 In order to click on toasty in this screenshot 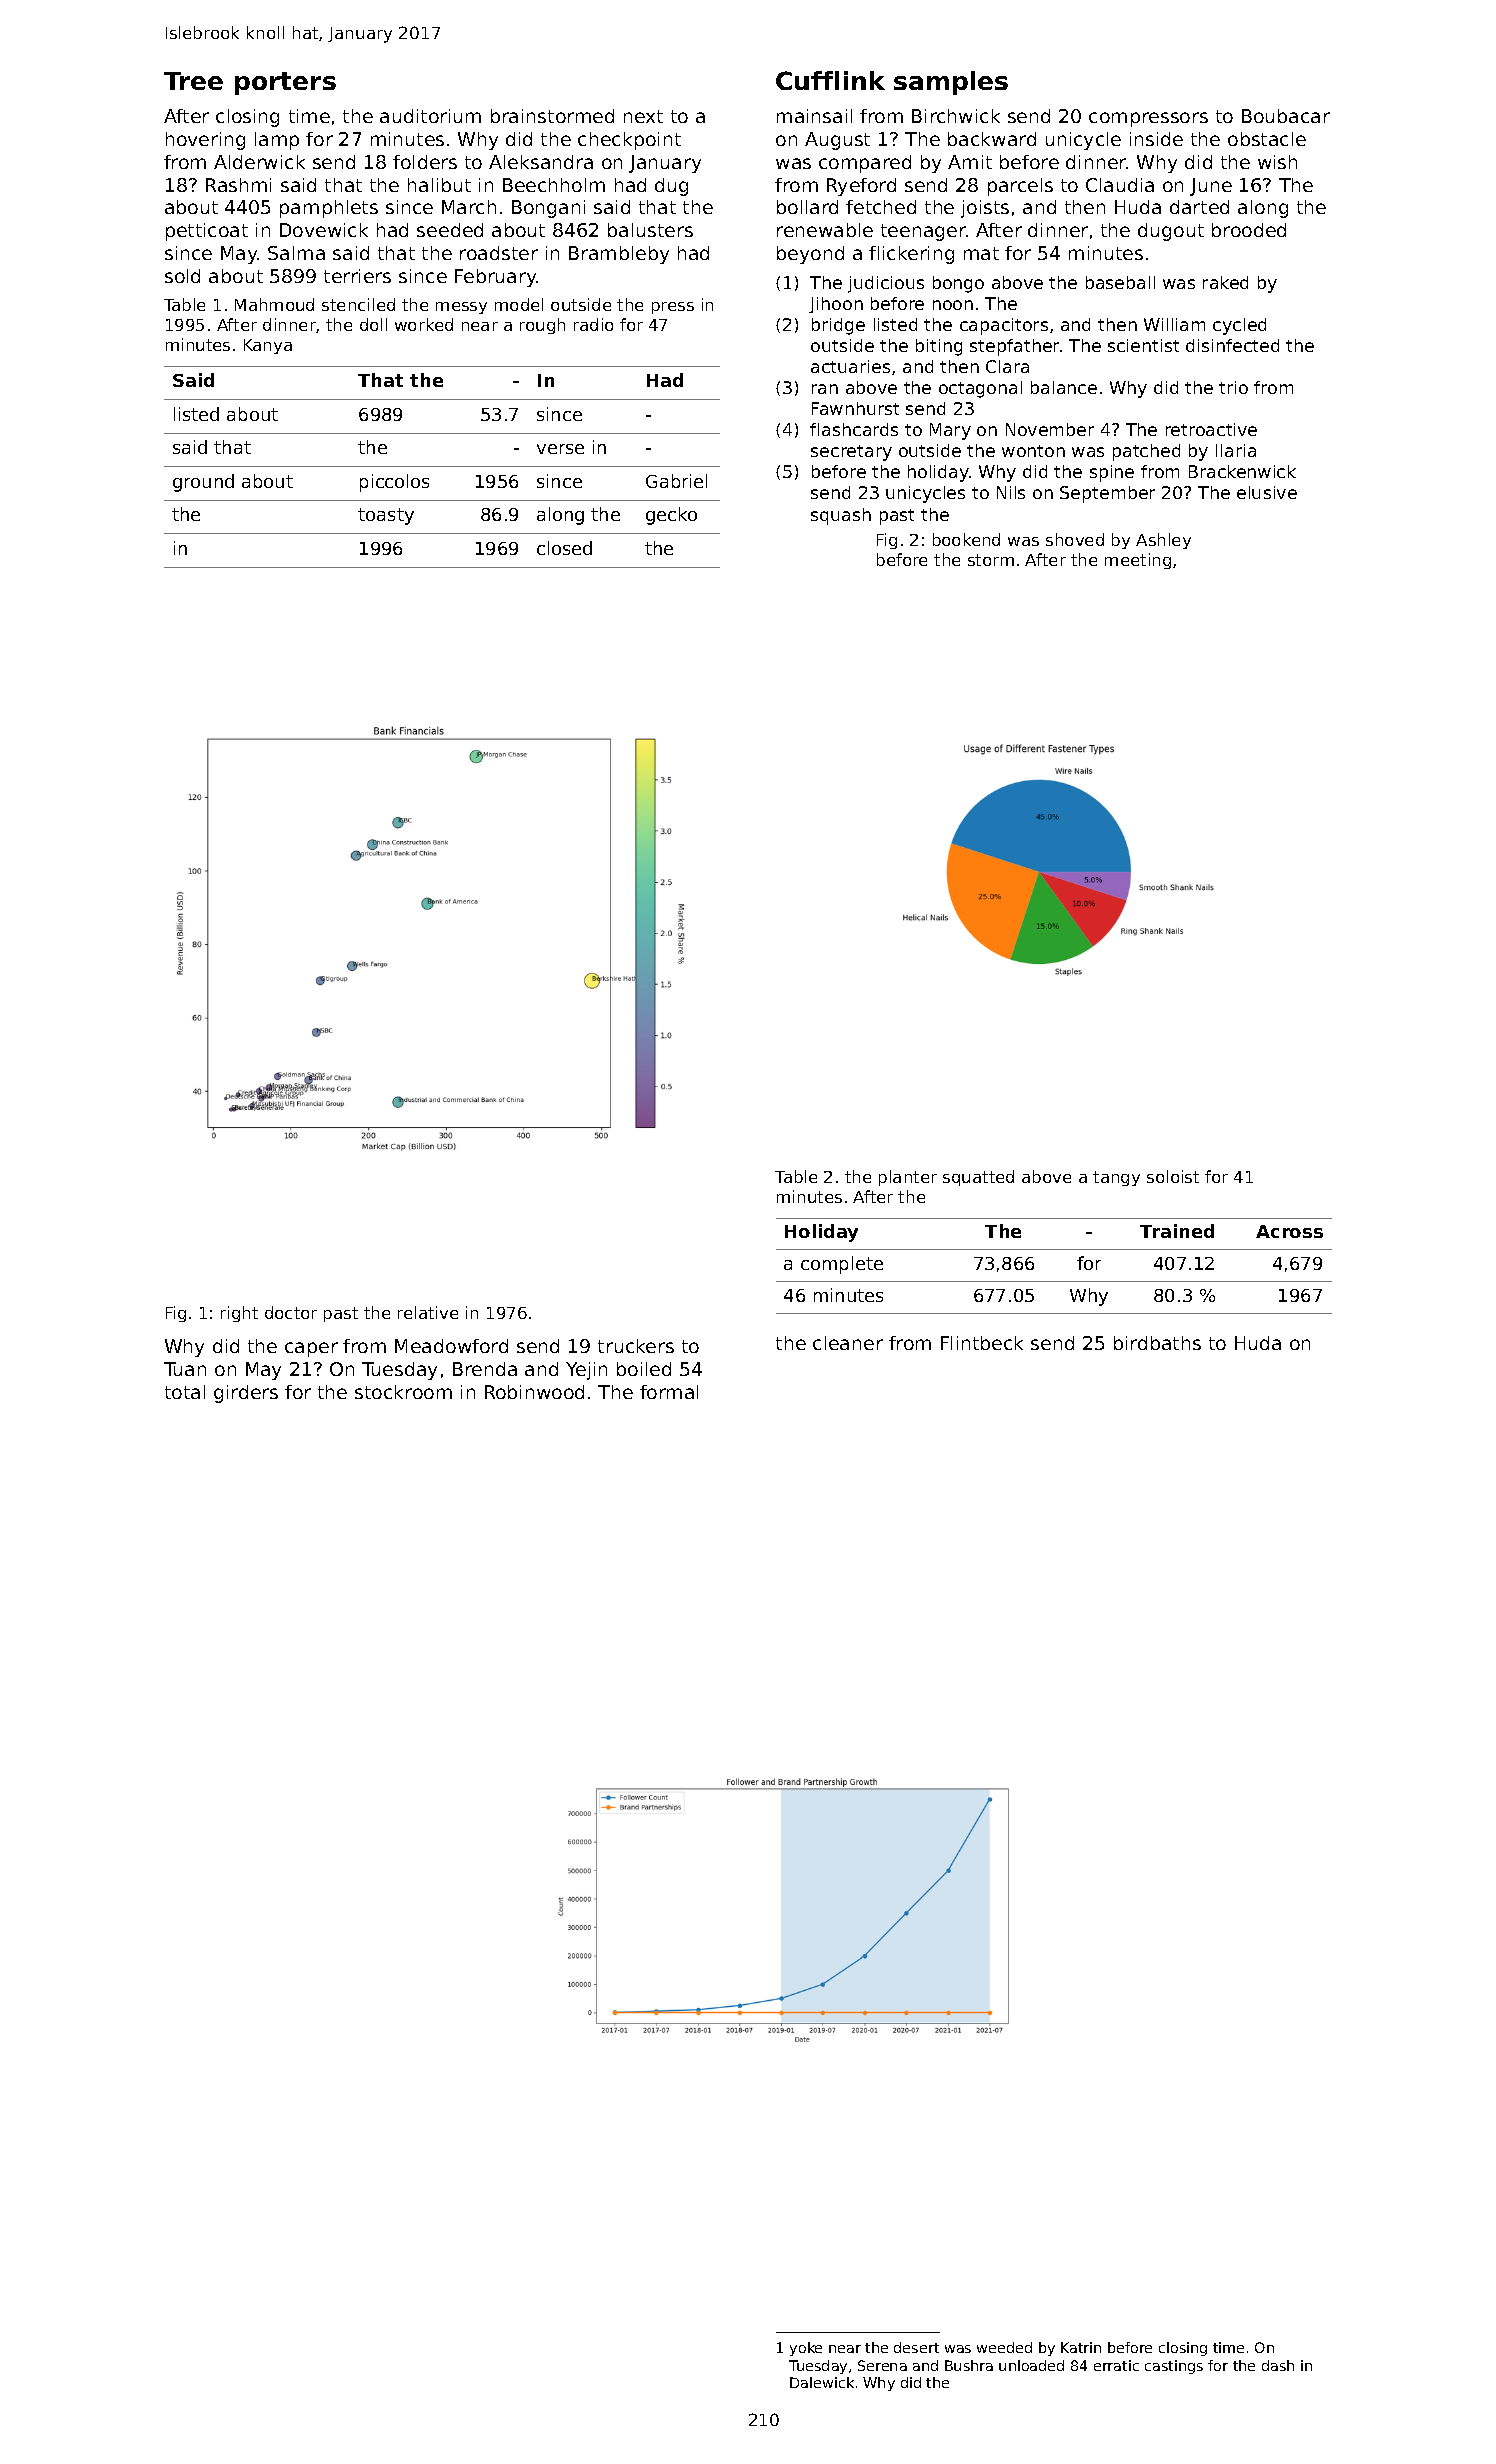, I will do `click(386, 516)`.
